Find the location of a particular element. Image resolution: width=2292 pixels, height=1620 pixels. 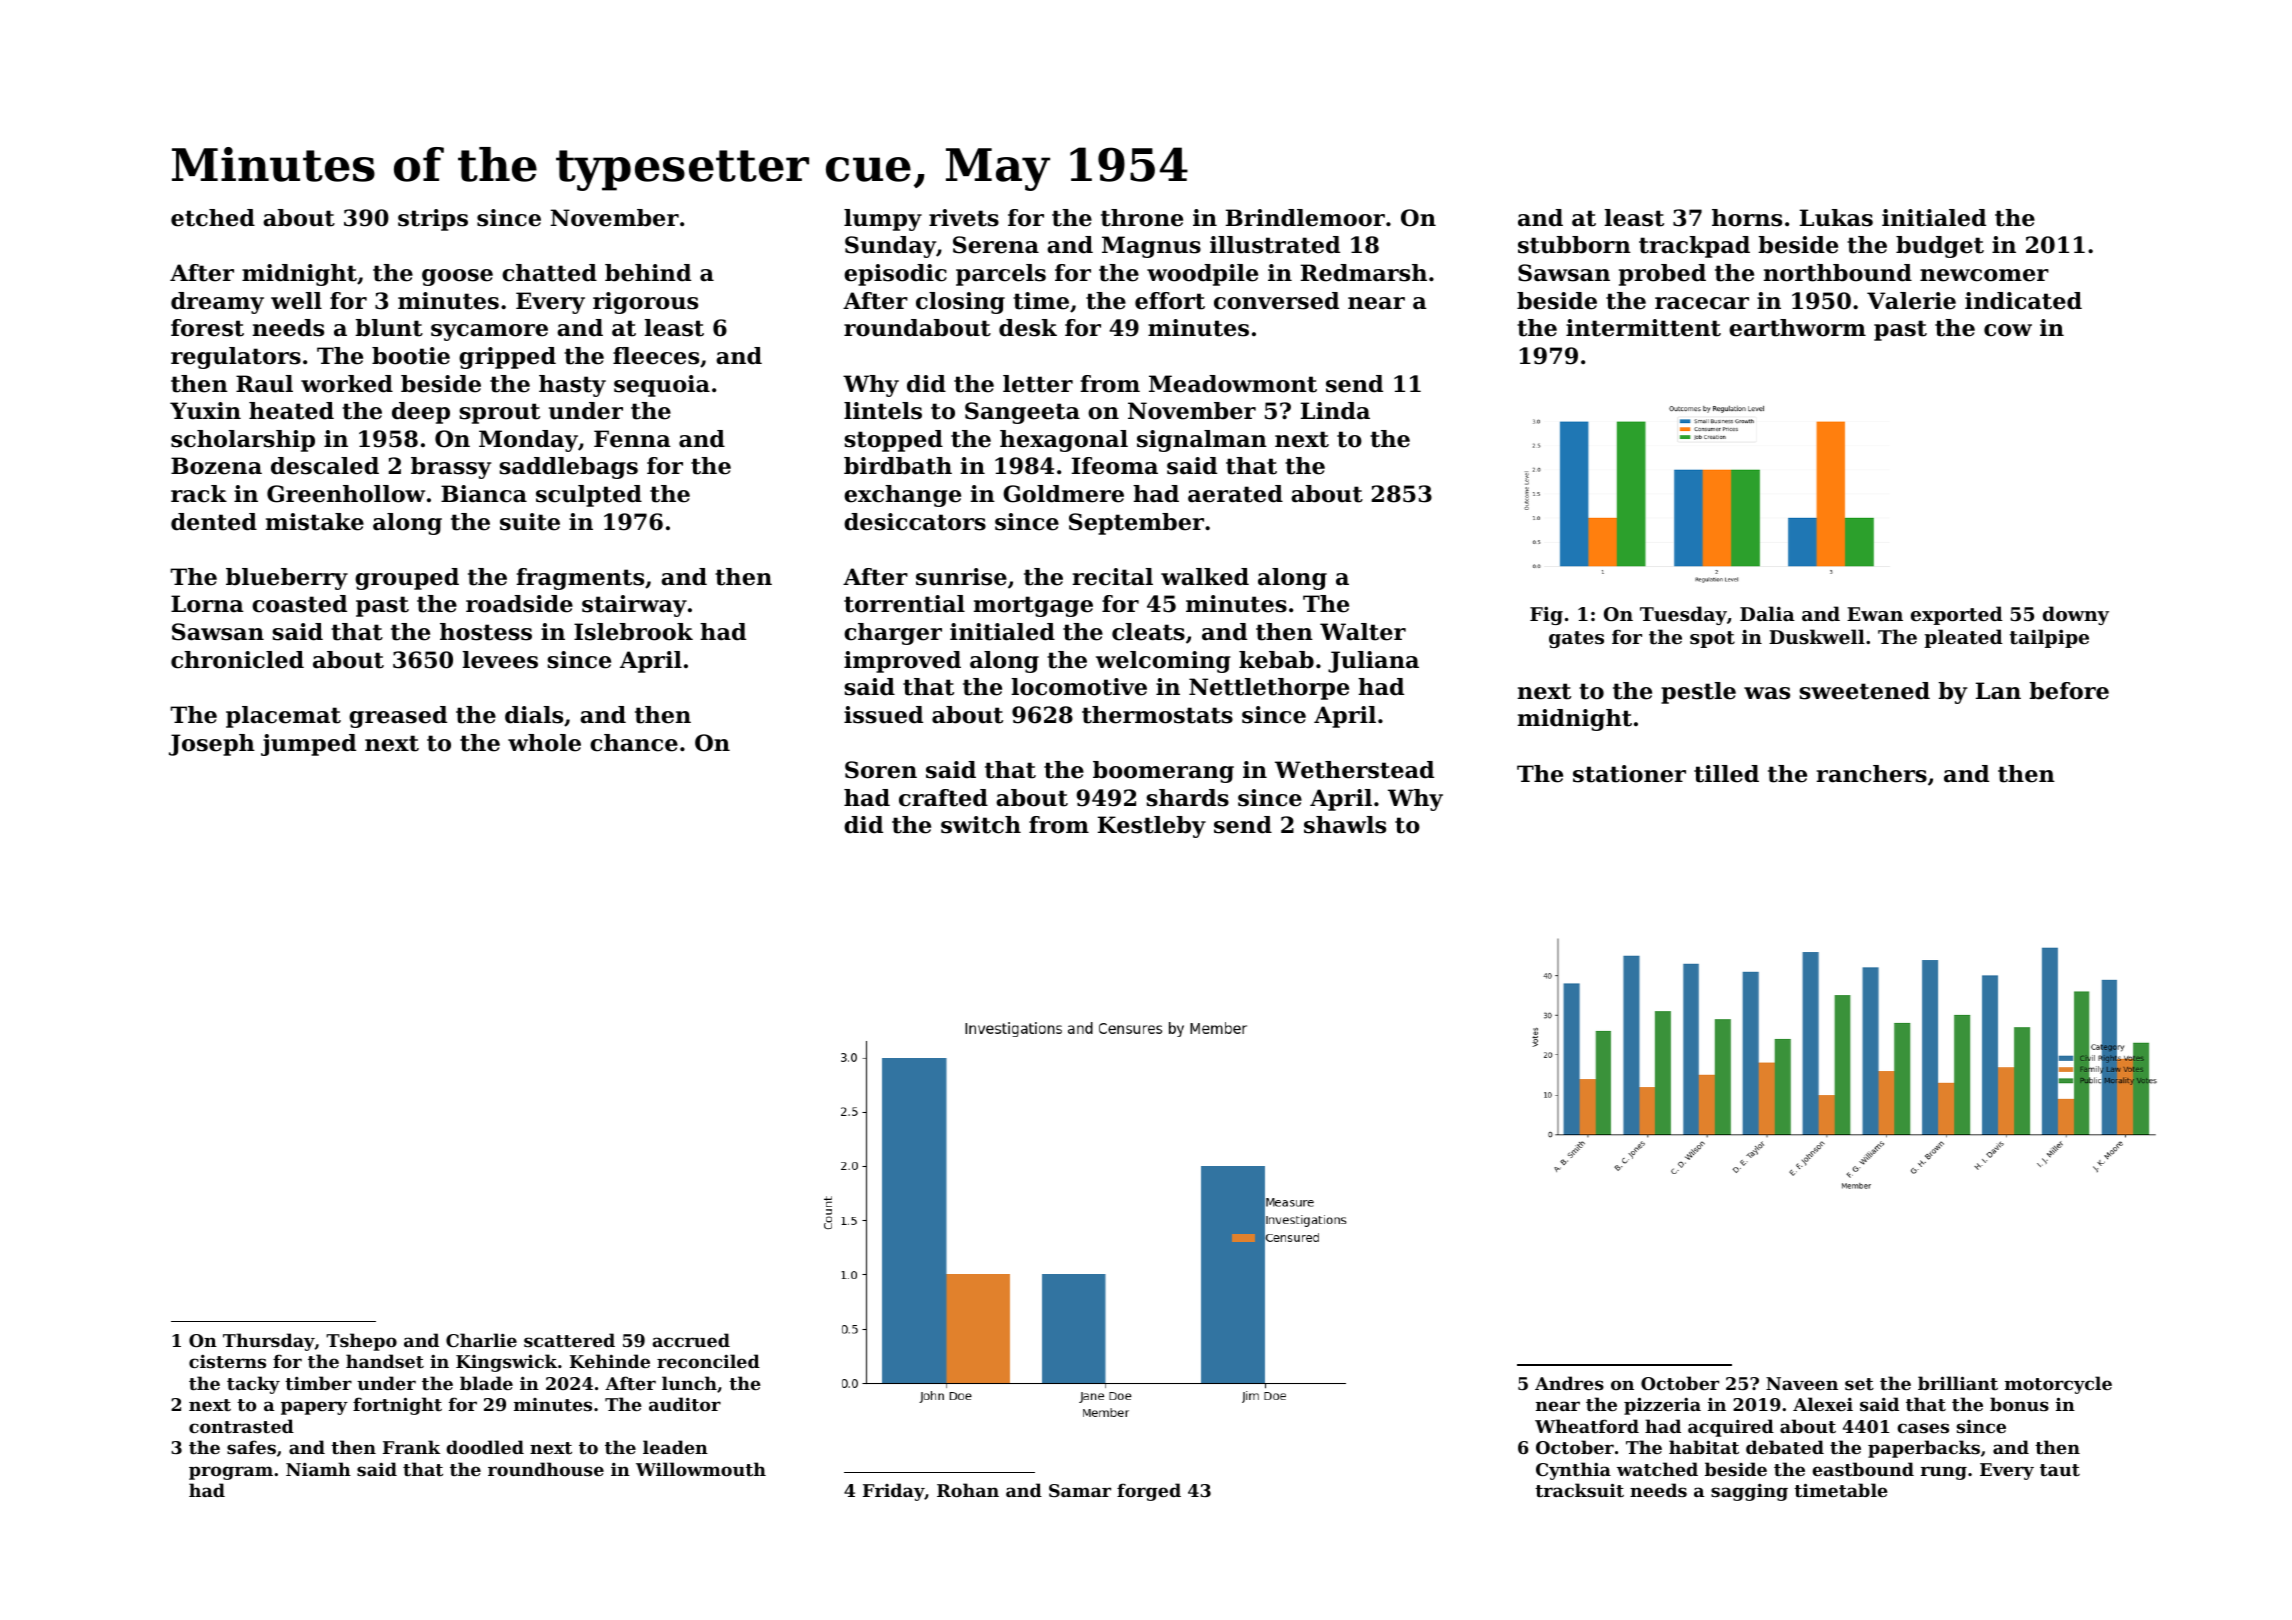

desk is located at coordinates (1028, 328).
